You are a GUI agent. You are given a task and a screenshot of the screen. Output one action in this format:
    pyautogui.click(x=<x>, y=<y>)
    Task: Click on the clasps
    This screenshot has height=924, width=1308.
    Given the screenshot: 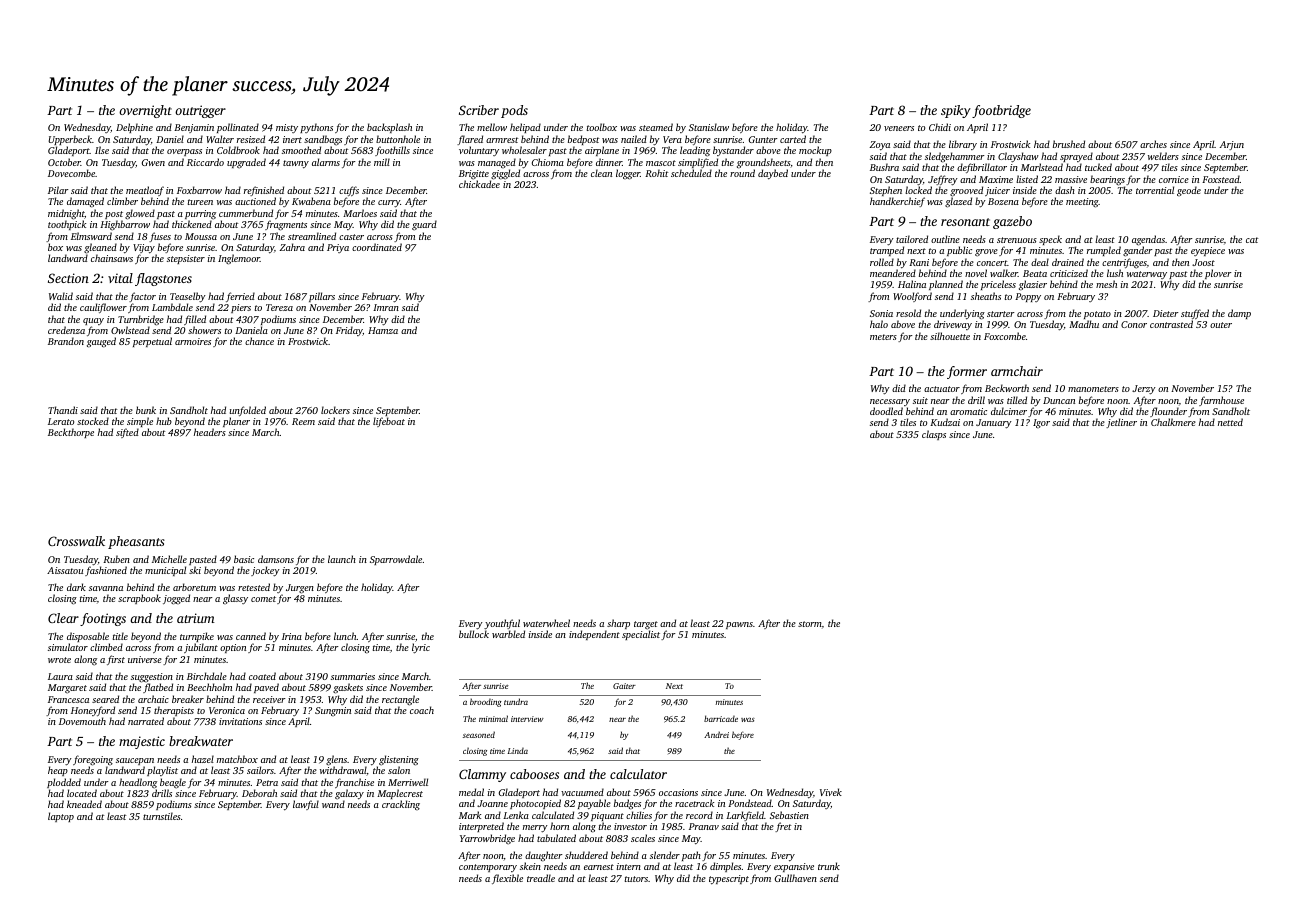 What is the action you would take?
    pyautogui.click(x=934, y=435)
